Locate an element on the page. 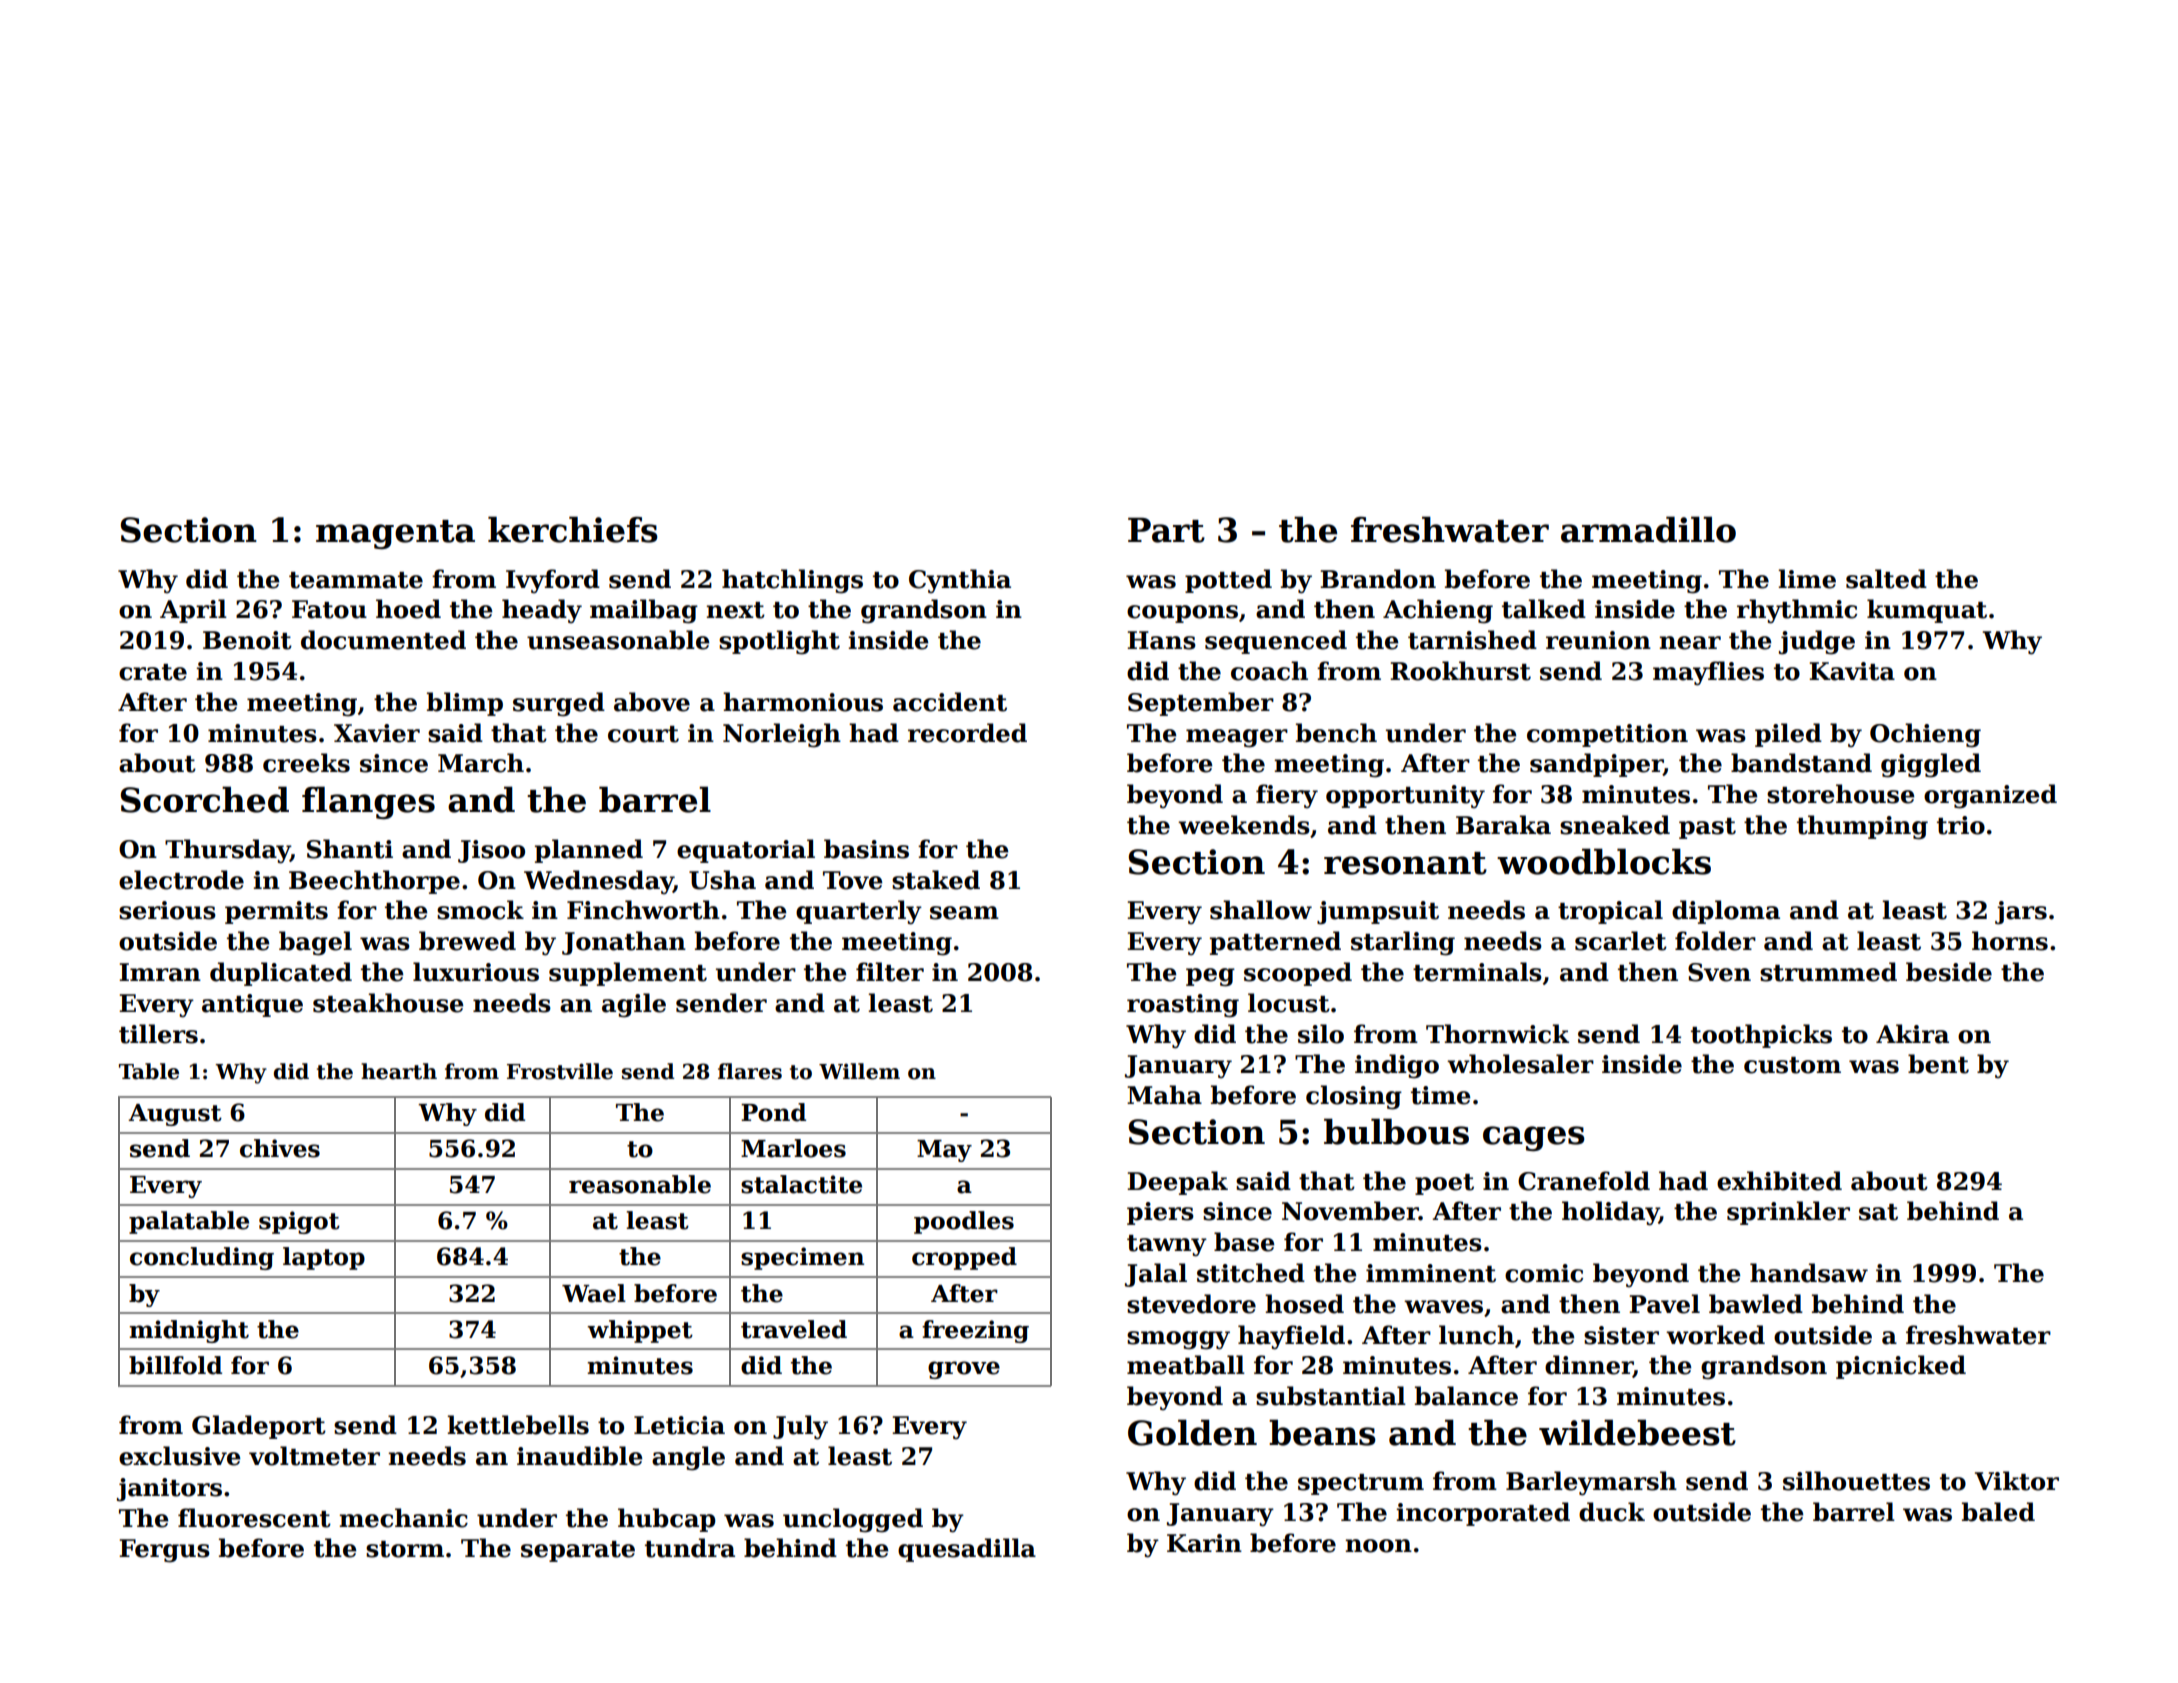  salted is located at coordinates (1886, 579).
